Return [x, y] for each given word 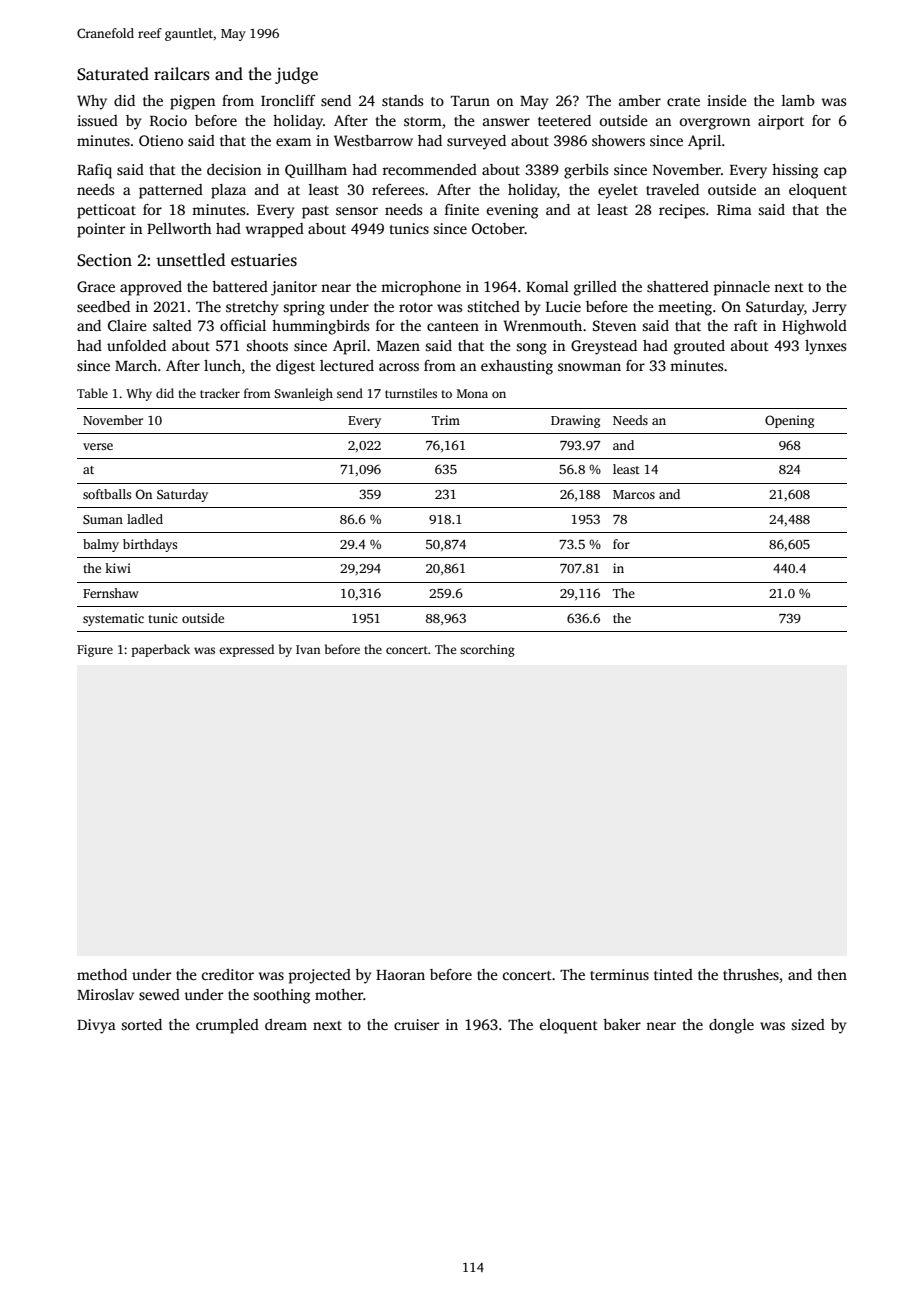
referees [398, 189]
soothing [281, 996]
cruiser [416, 1024]
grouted [699, 347]
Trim [446, 420]
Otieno [161, 140]
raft [746, 325]
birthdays [150, 545]
